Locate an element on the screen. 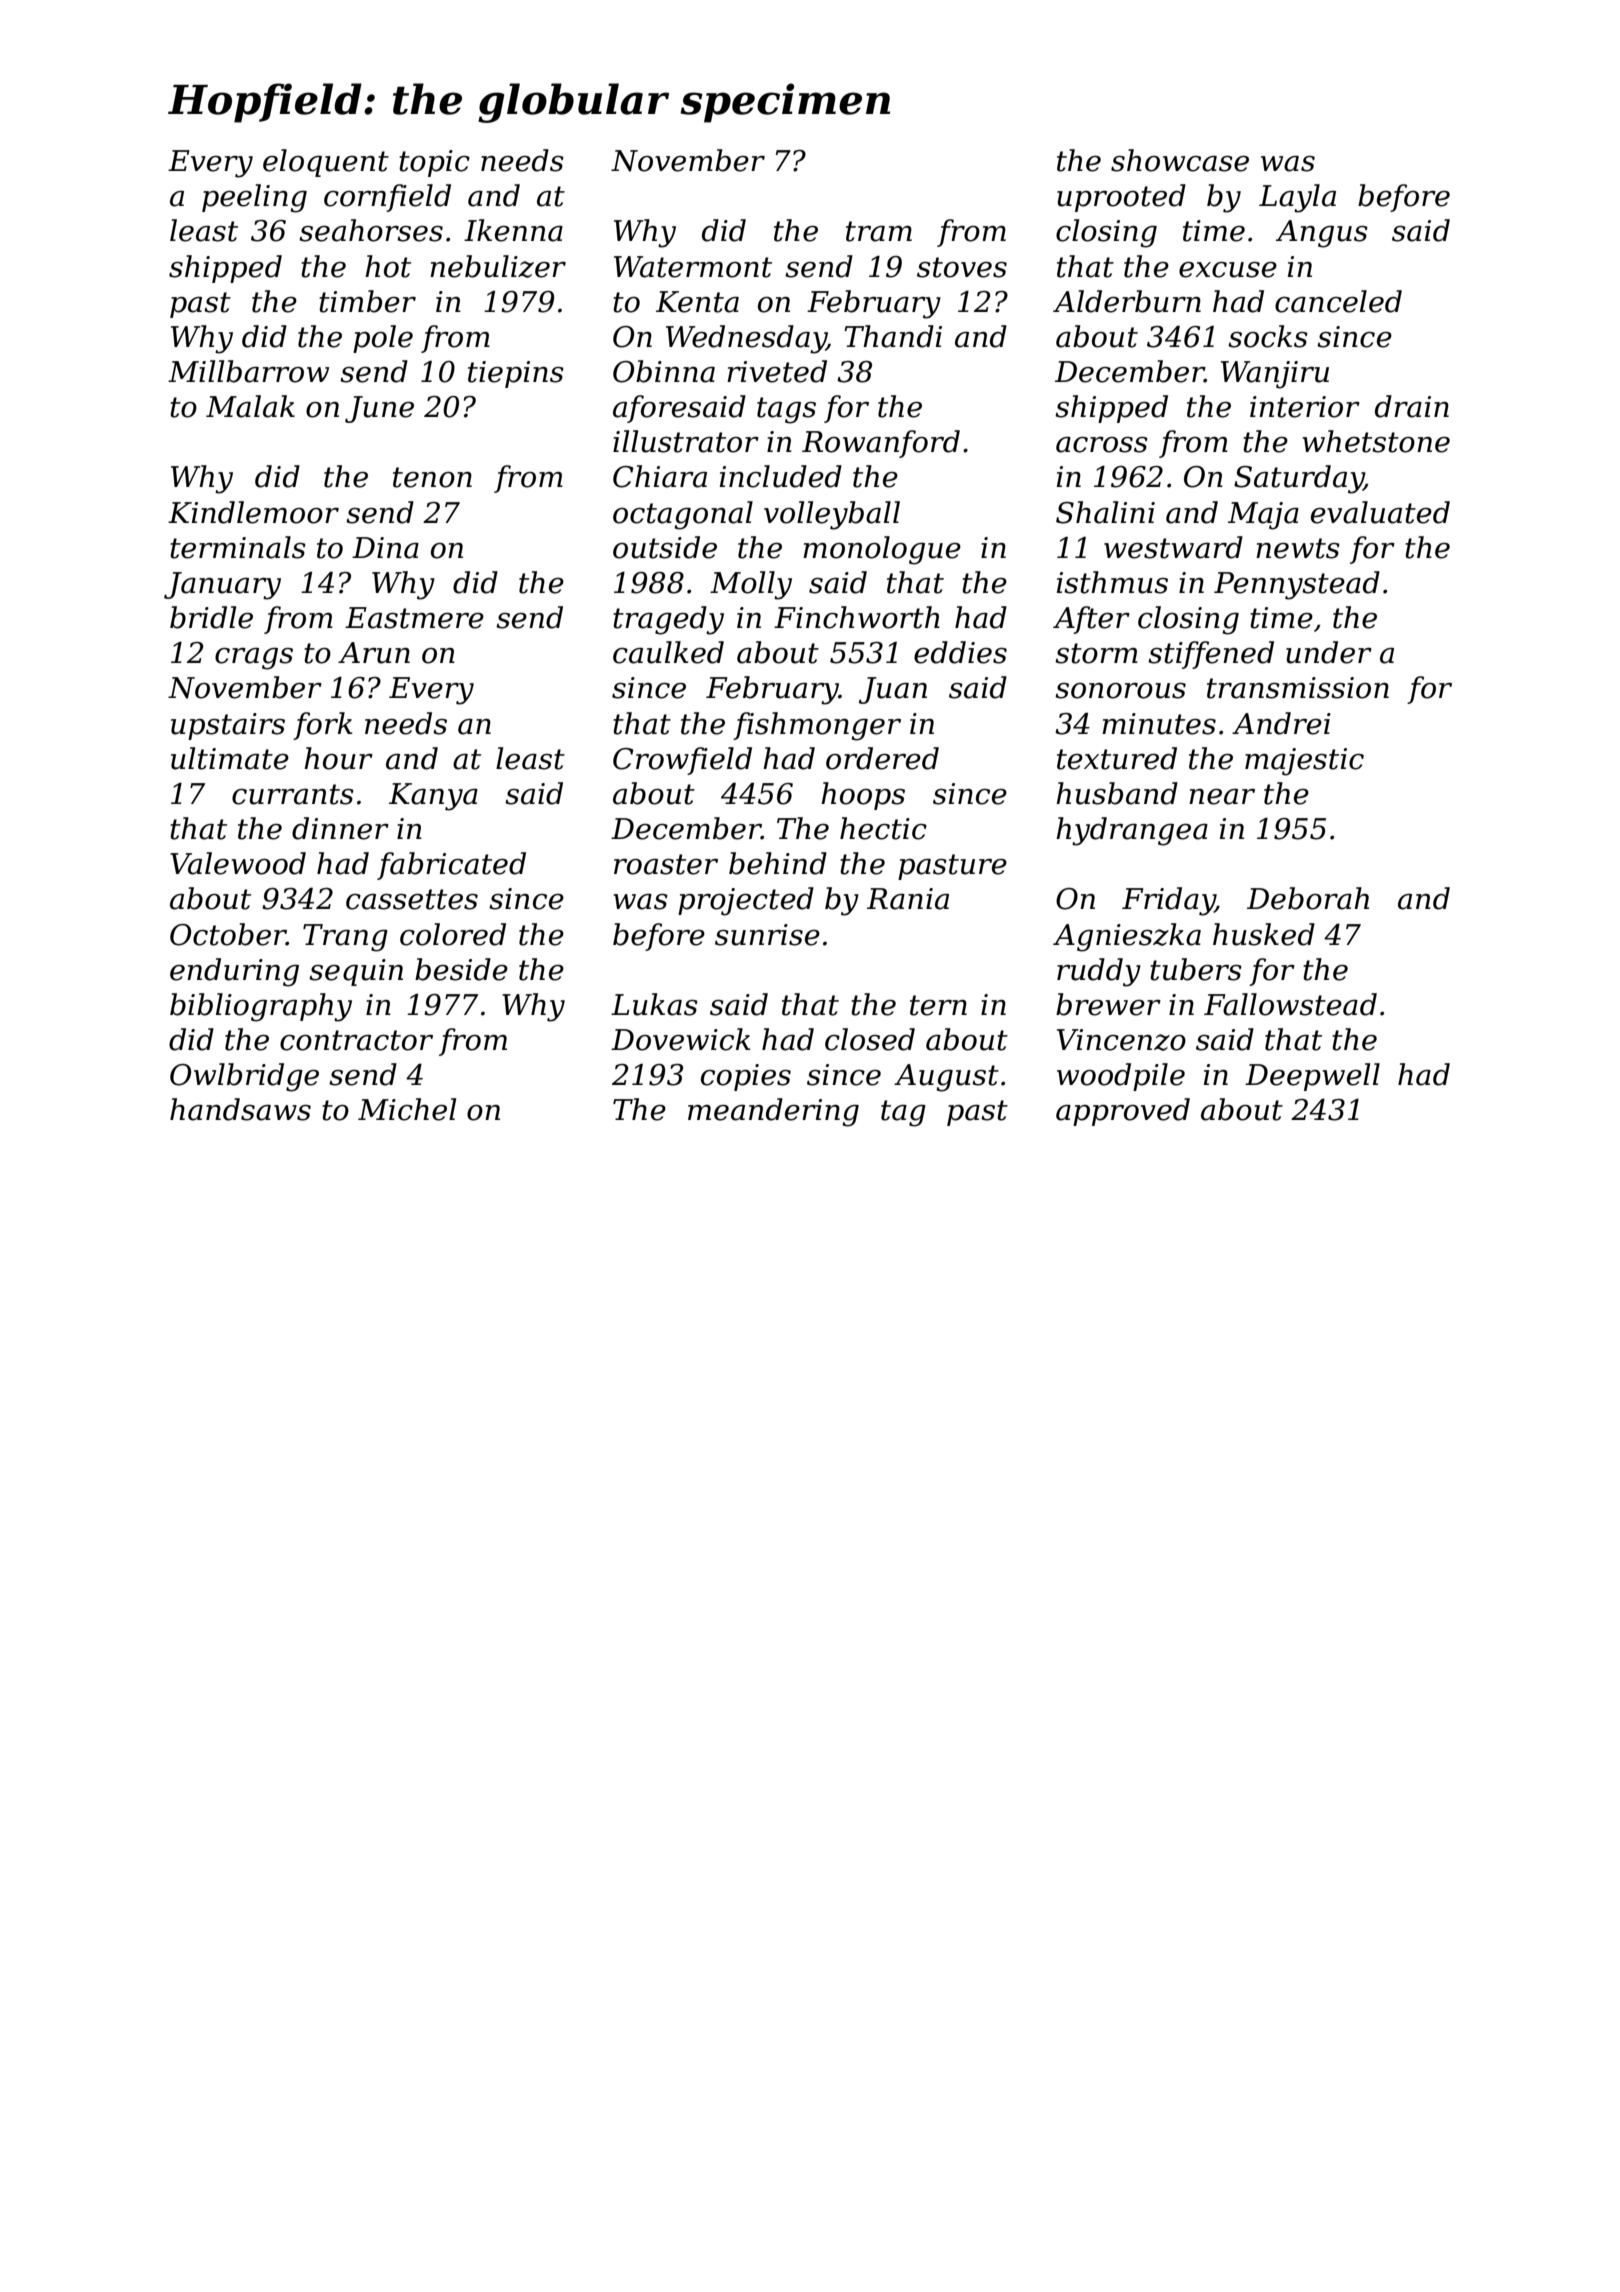  tram is located at coordinates (879, 231).
